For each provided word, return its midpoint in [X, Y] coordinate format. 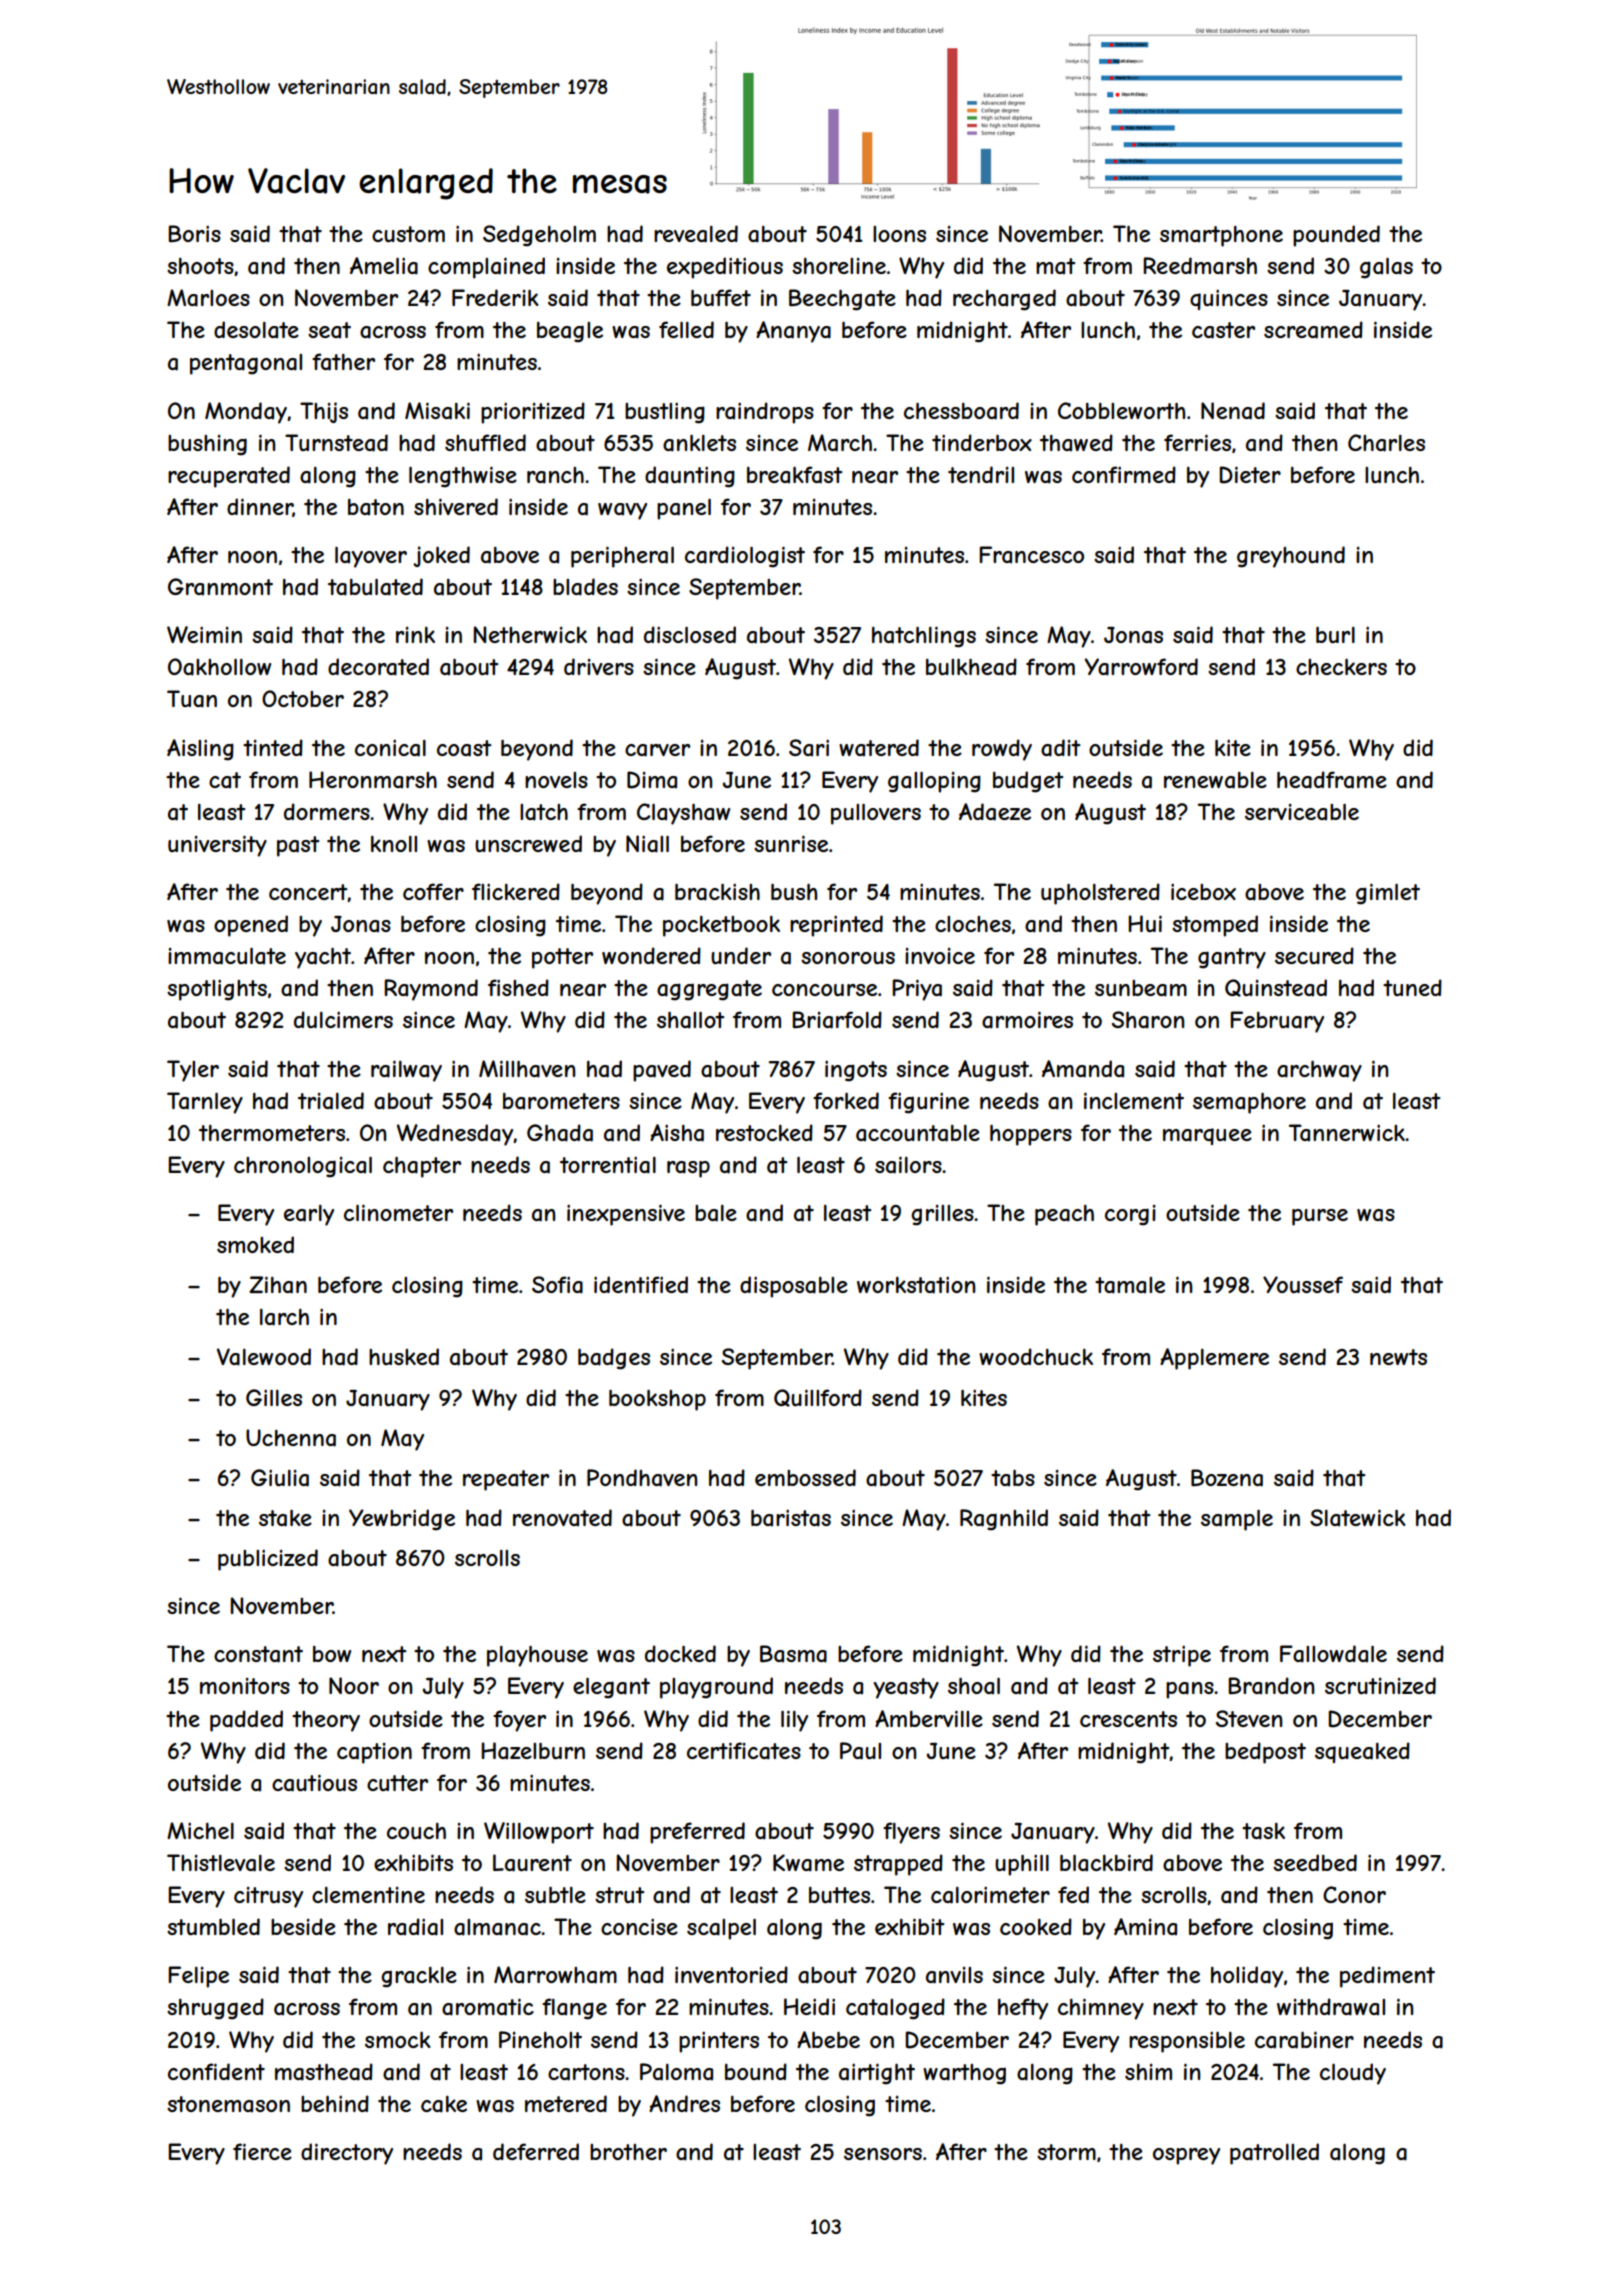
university [217, 846]
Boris [194, 233]
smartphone [1221, 236]
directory [347, 2154]
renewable [1215, 780]
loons [899, 234]
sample [1237, 1520]
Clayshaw [683, 814]
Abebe [828, 2039]
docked [680, 1653]
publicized [268, 1560]
